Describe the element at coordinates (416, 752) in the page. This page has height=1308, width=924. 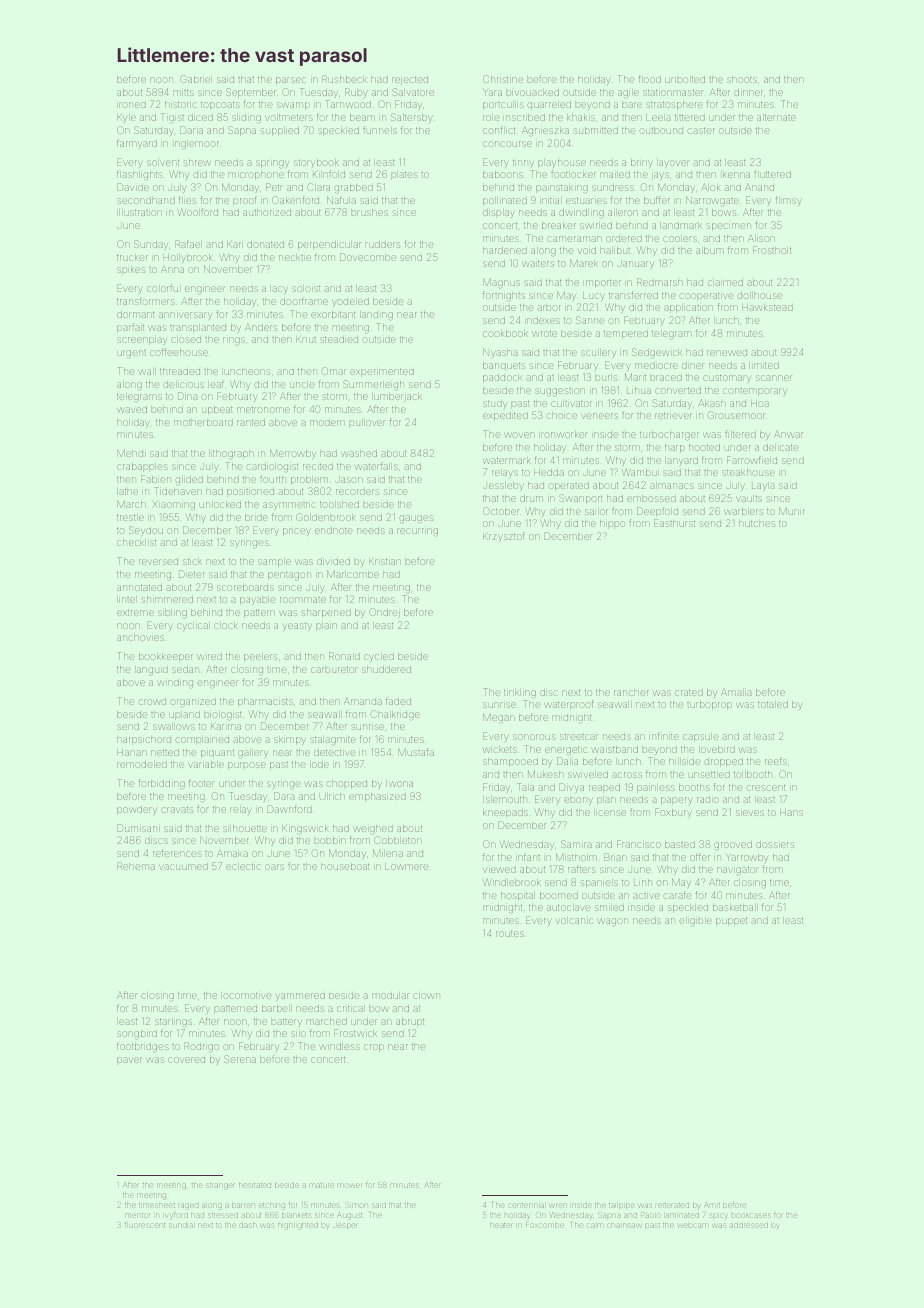
I see `Mustafa` at that location.
